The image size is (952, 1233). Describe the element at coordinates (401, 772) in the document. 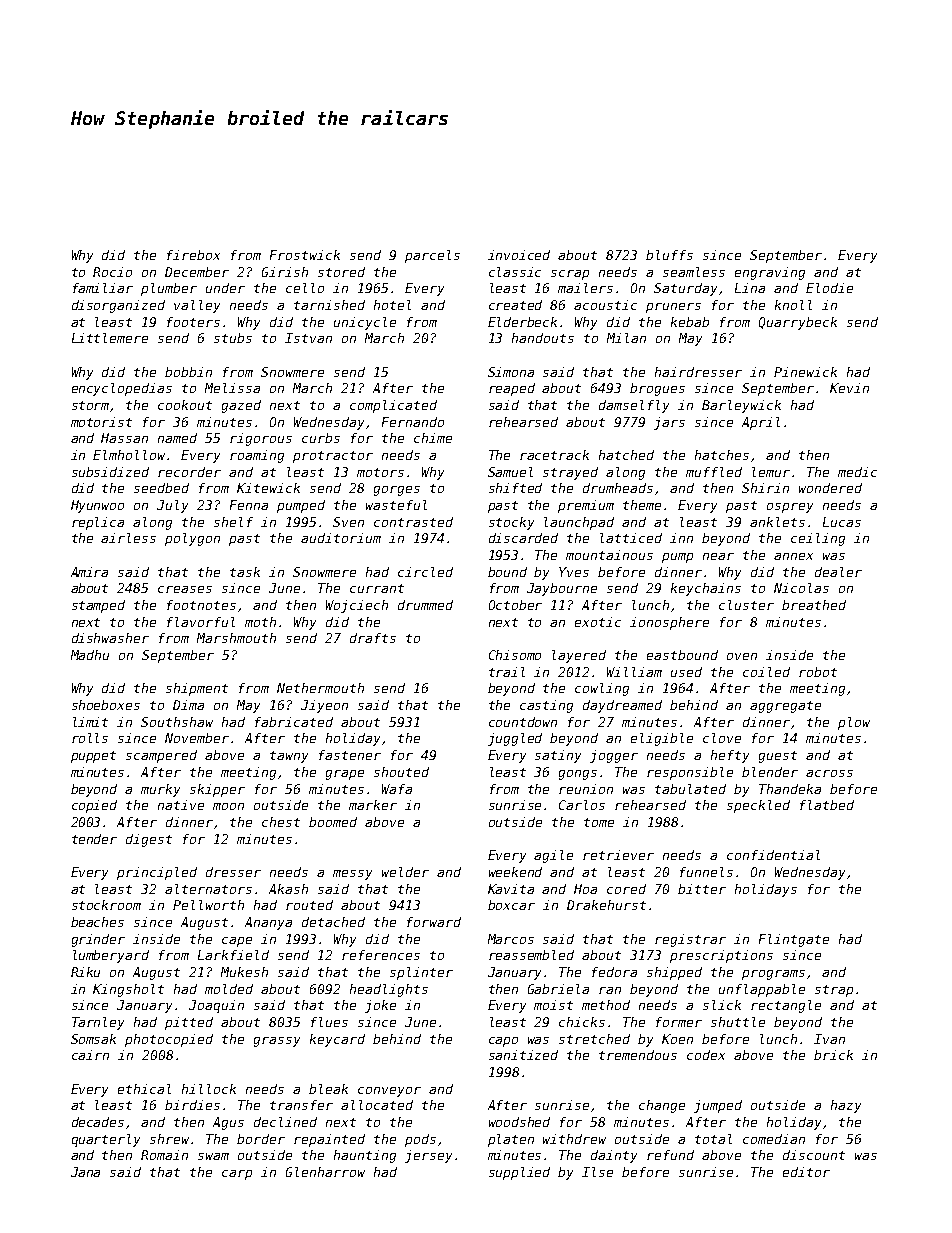

I see `shouted` at that location.
